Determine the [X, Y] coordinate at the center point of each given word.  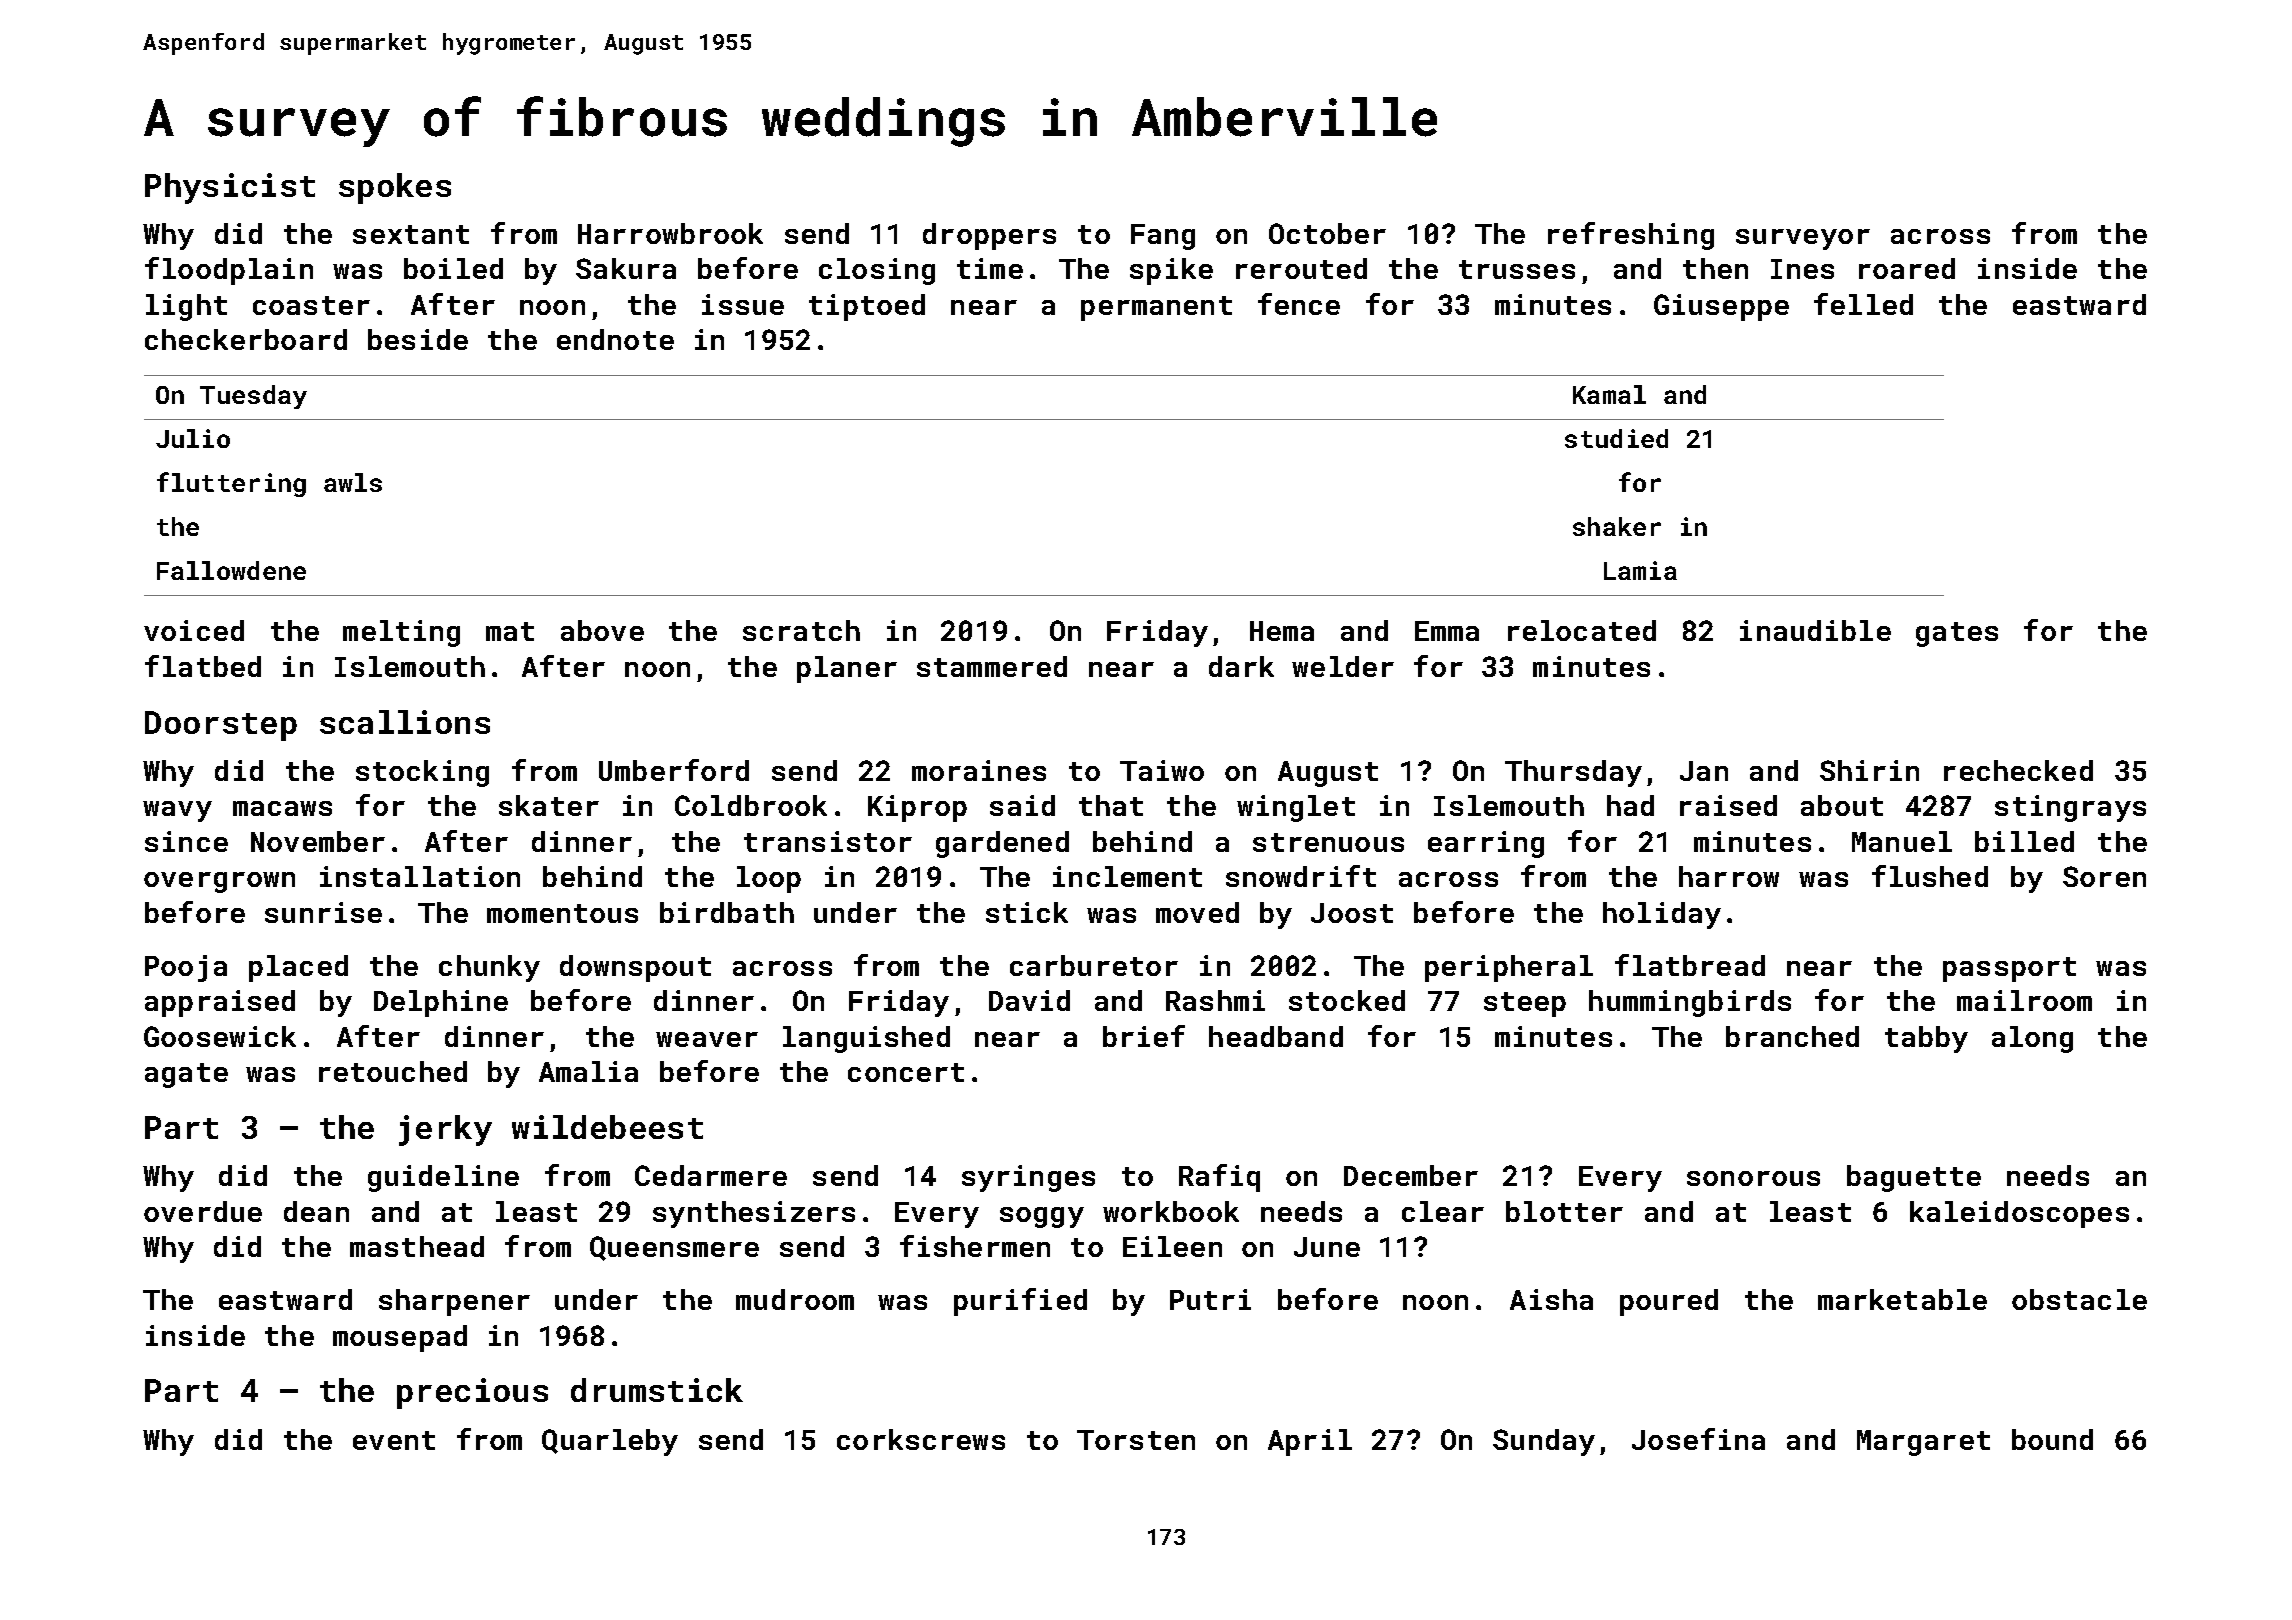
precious [472, 1393]
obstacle [2079, 1299]
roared [1907, 268]
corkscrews [921, 1439]
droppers [989, 236]
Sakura [626, 268]
